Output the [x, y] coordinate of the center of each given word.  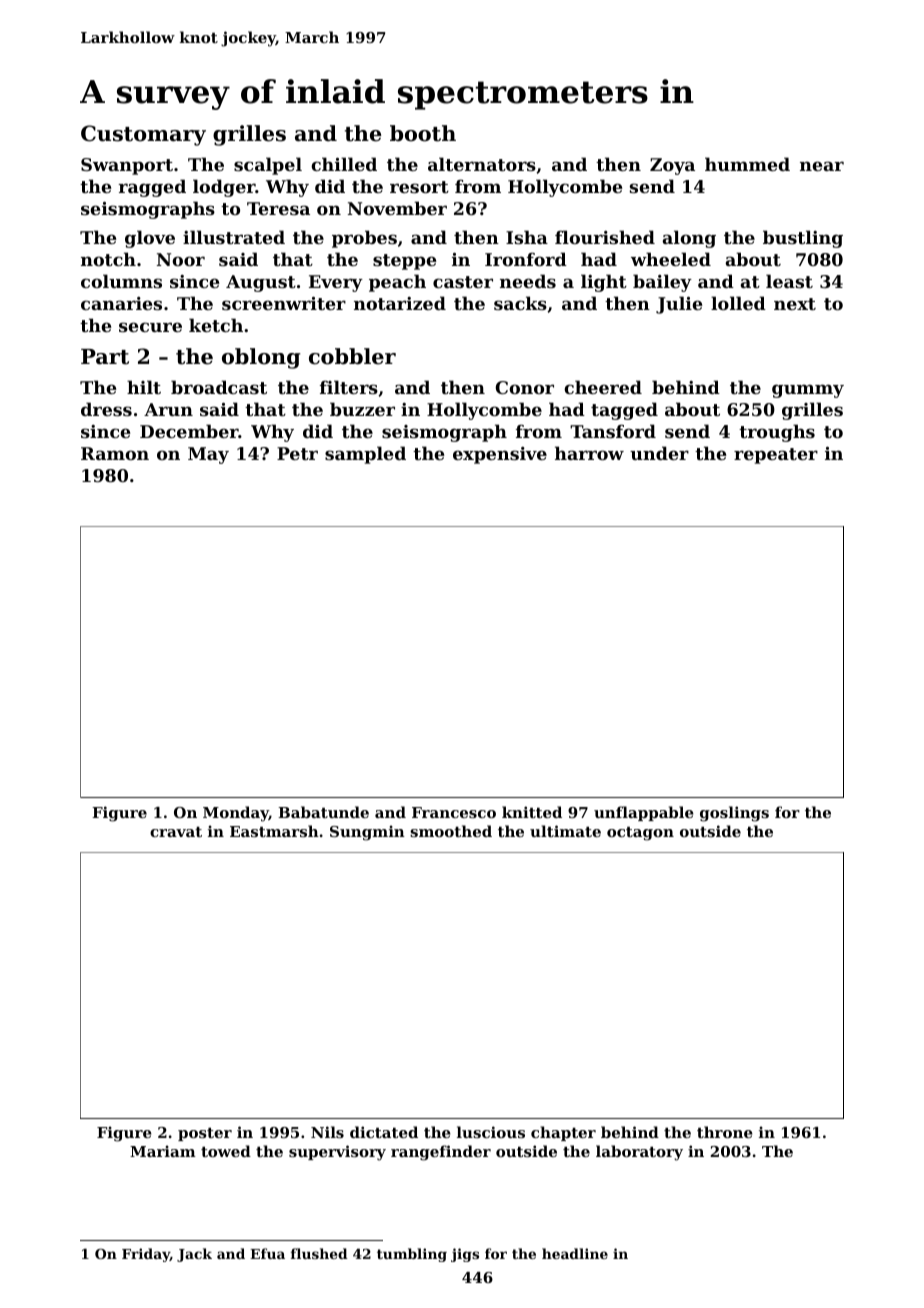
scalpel [268, 166]
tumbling [412, 1255]
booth [423, 133]
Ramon [115, 453]
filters [349, 387]
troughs [777, 433]
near [822, 166]
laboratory [639, 1153]
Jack [194, 1255]
